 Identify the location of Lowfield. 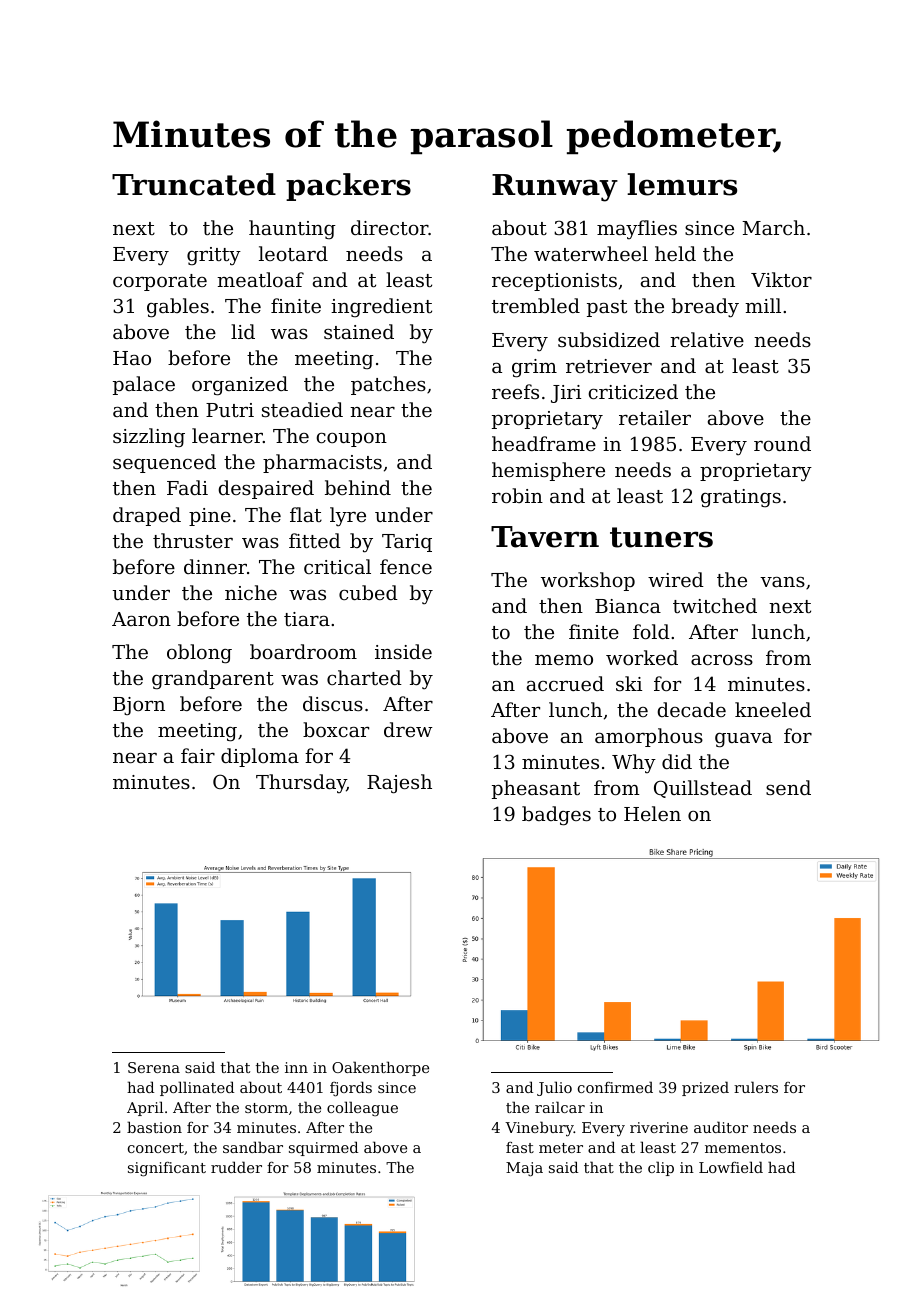
(731, 1167).
